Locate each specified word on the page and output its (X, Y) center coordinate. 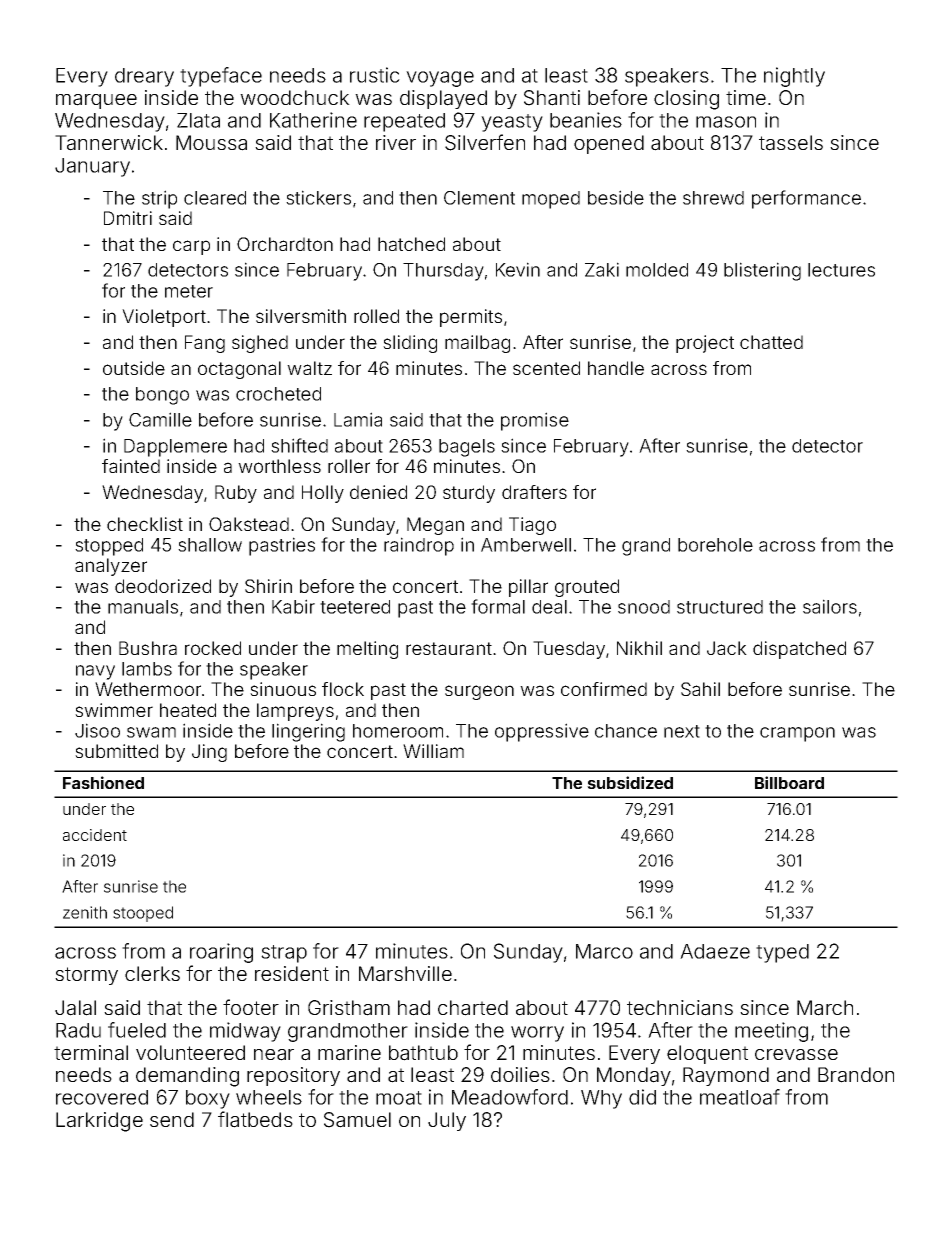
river (396, 142)
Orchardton (285, 244)
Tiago (532, 526)
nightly (794, 77)
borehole (715, 545)
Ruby (236, 494)
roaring (221, 953)
